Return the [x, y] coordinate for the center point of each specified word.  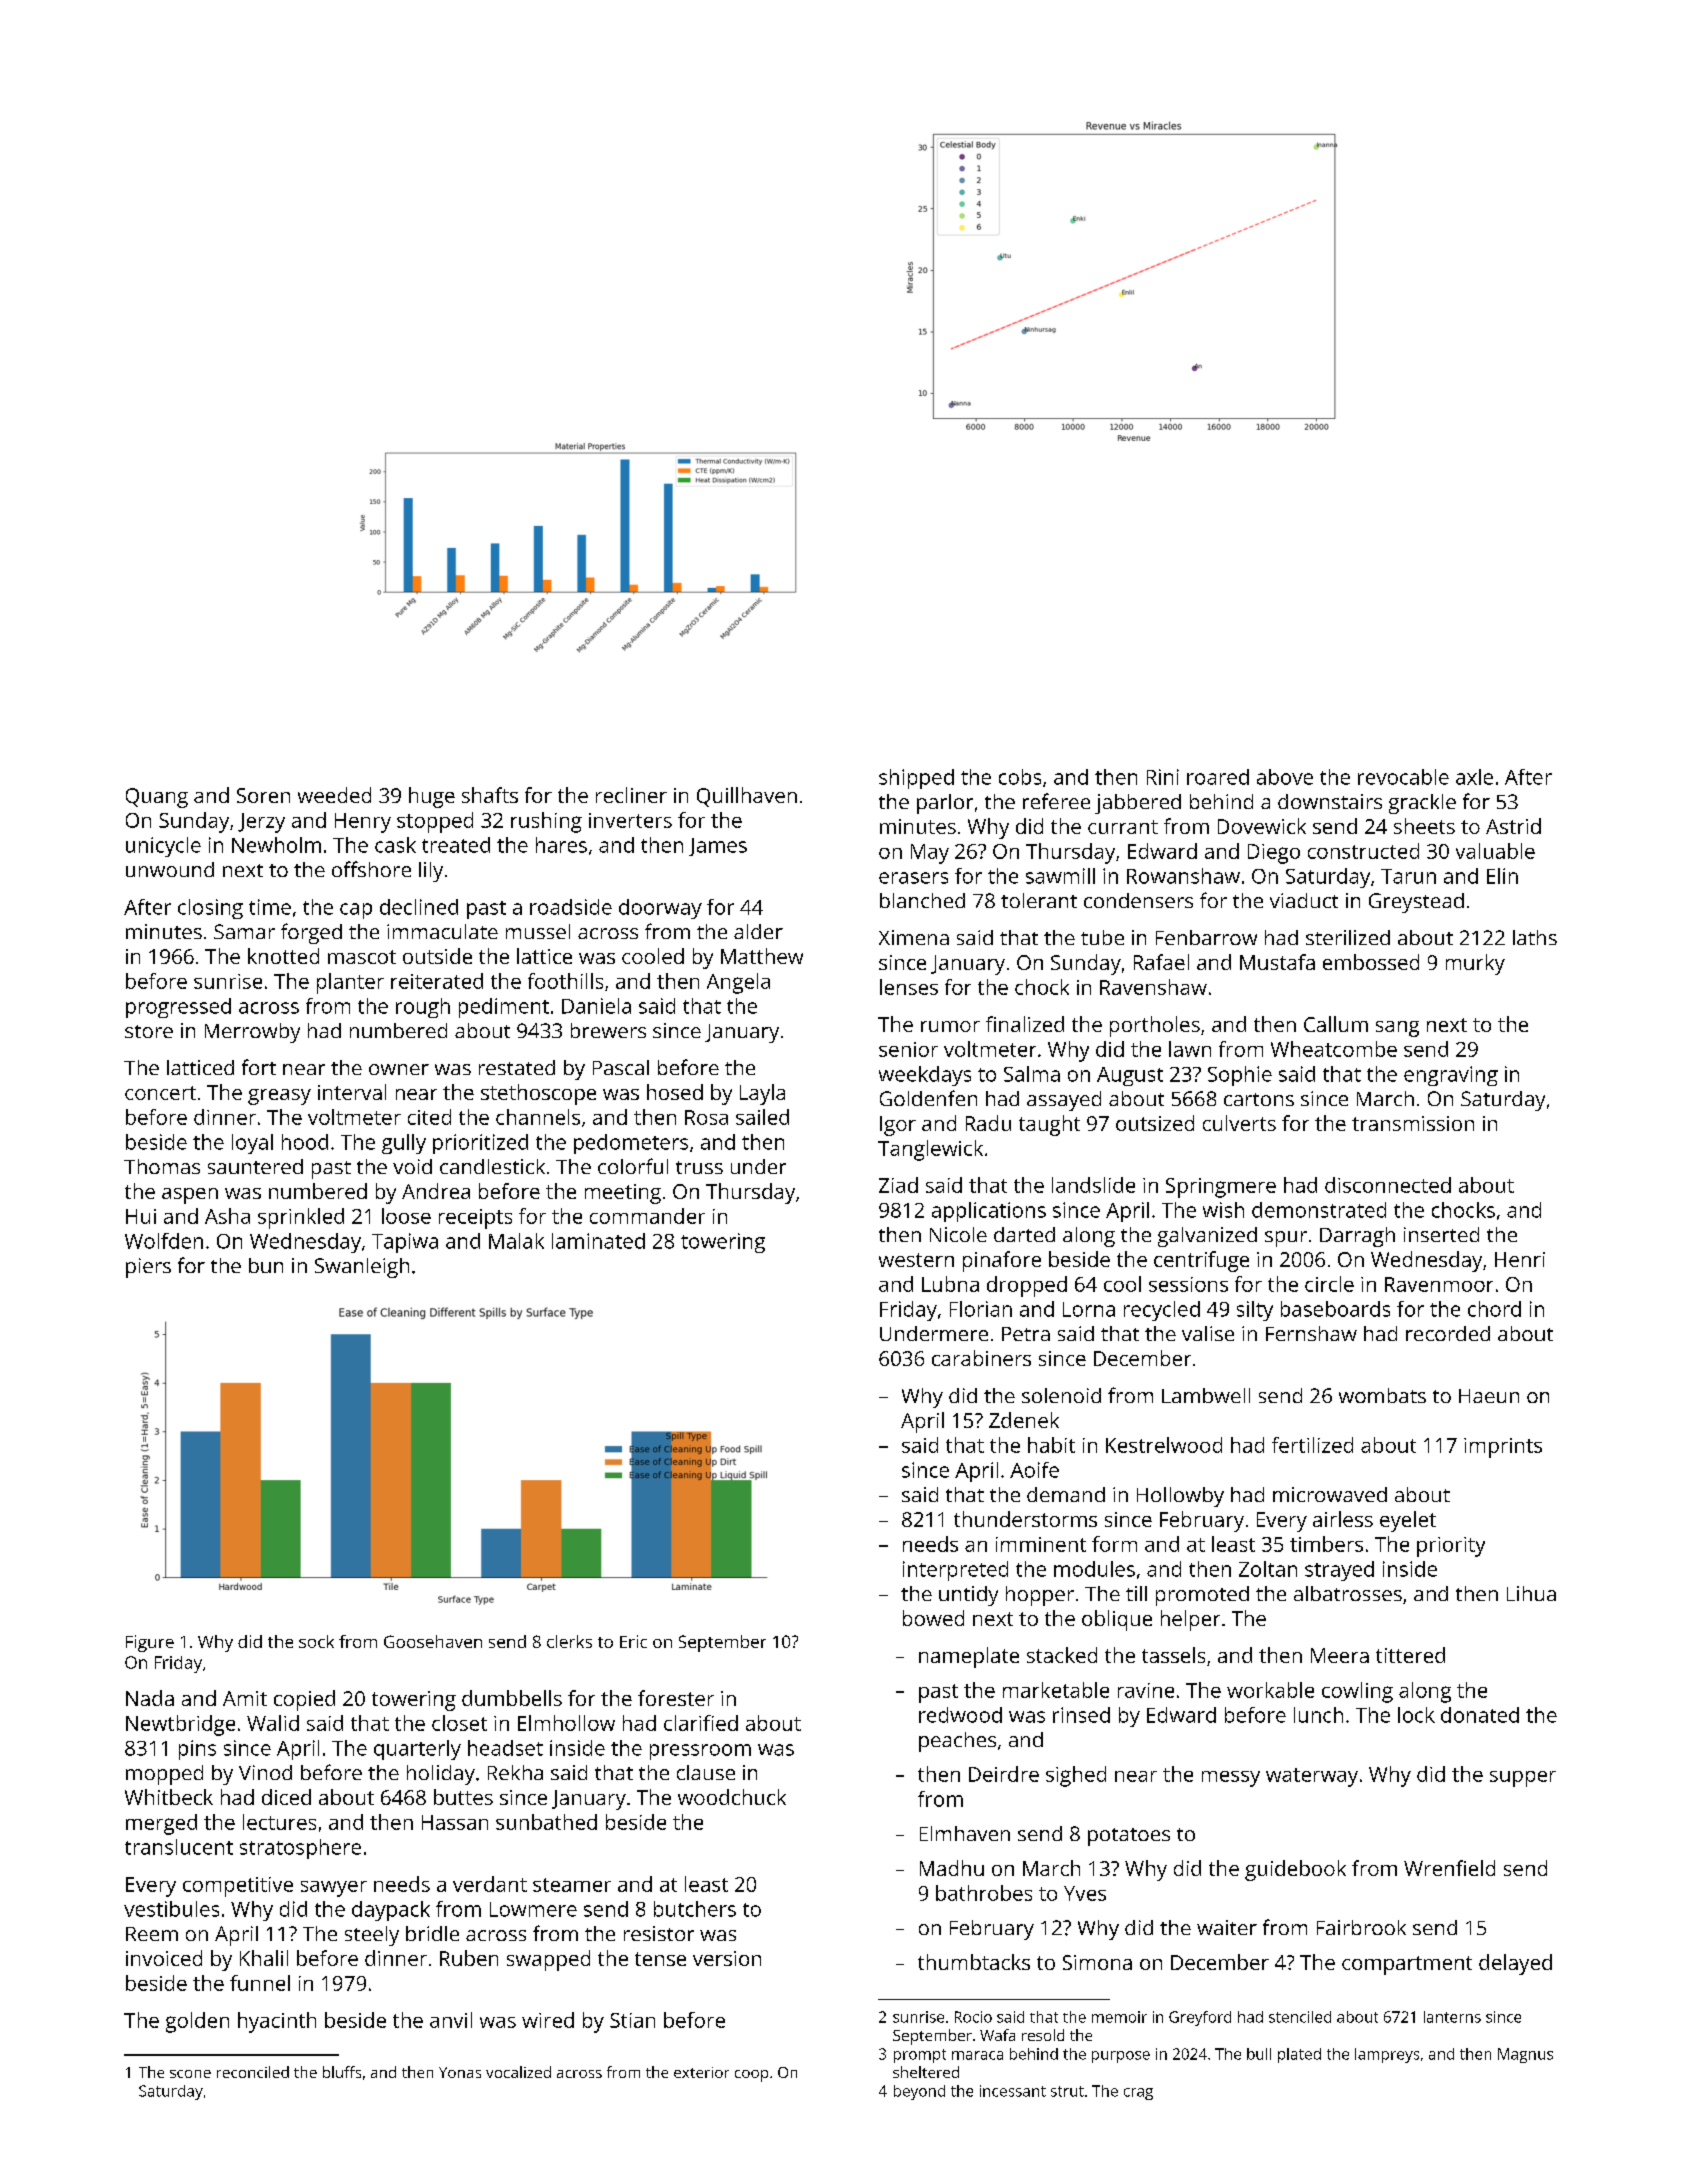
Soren [263, 795]
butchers [695, 1909]
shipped [916, 779]
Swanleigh [362, 1268]
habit [1051, 1445]
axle [1474, 777]
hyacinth [277, 2022]
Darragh [1357, 1237]
